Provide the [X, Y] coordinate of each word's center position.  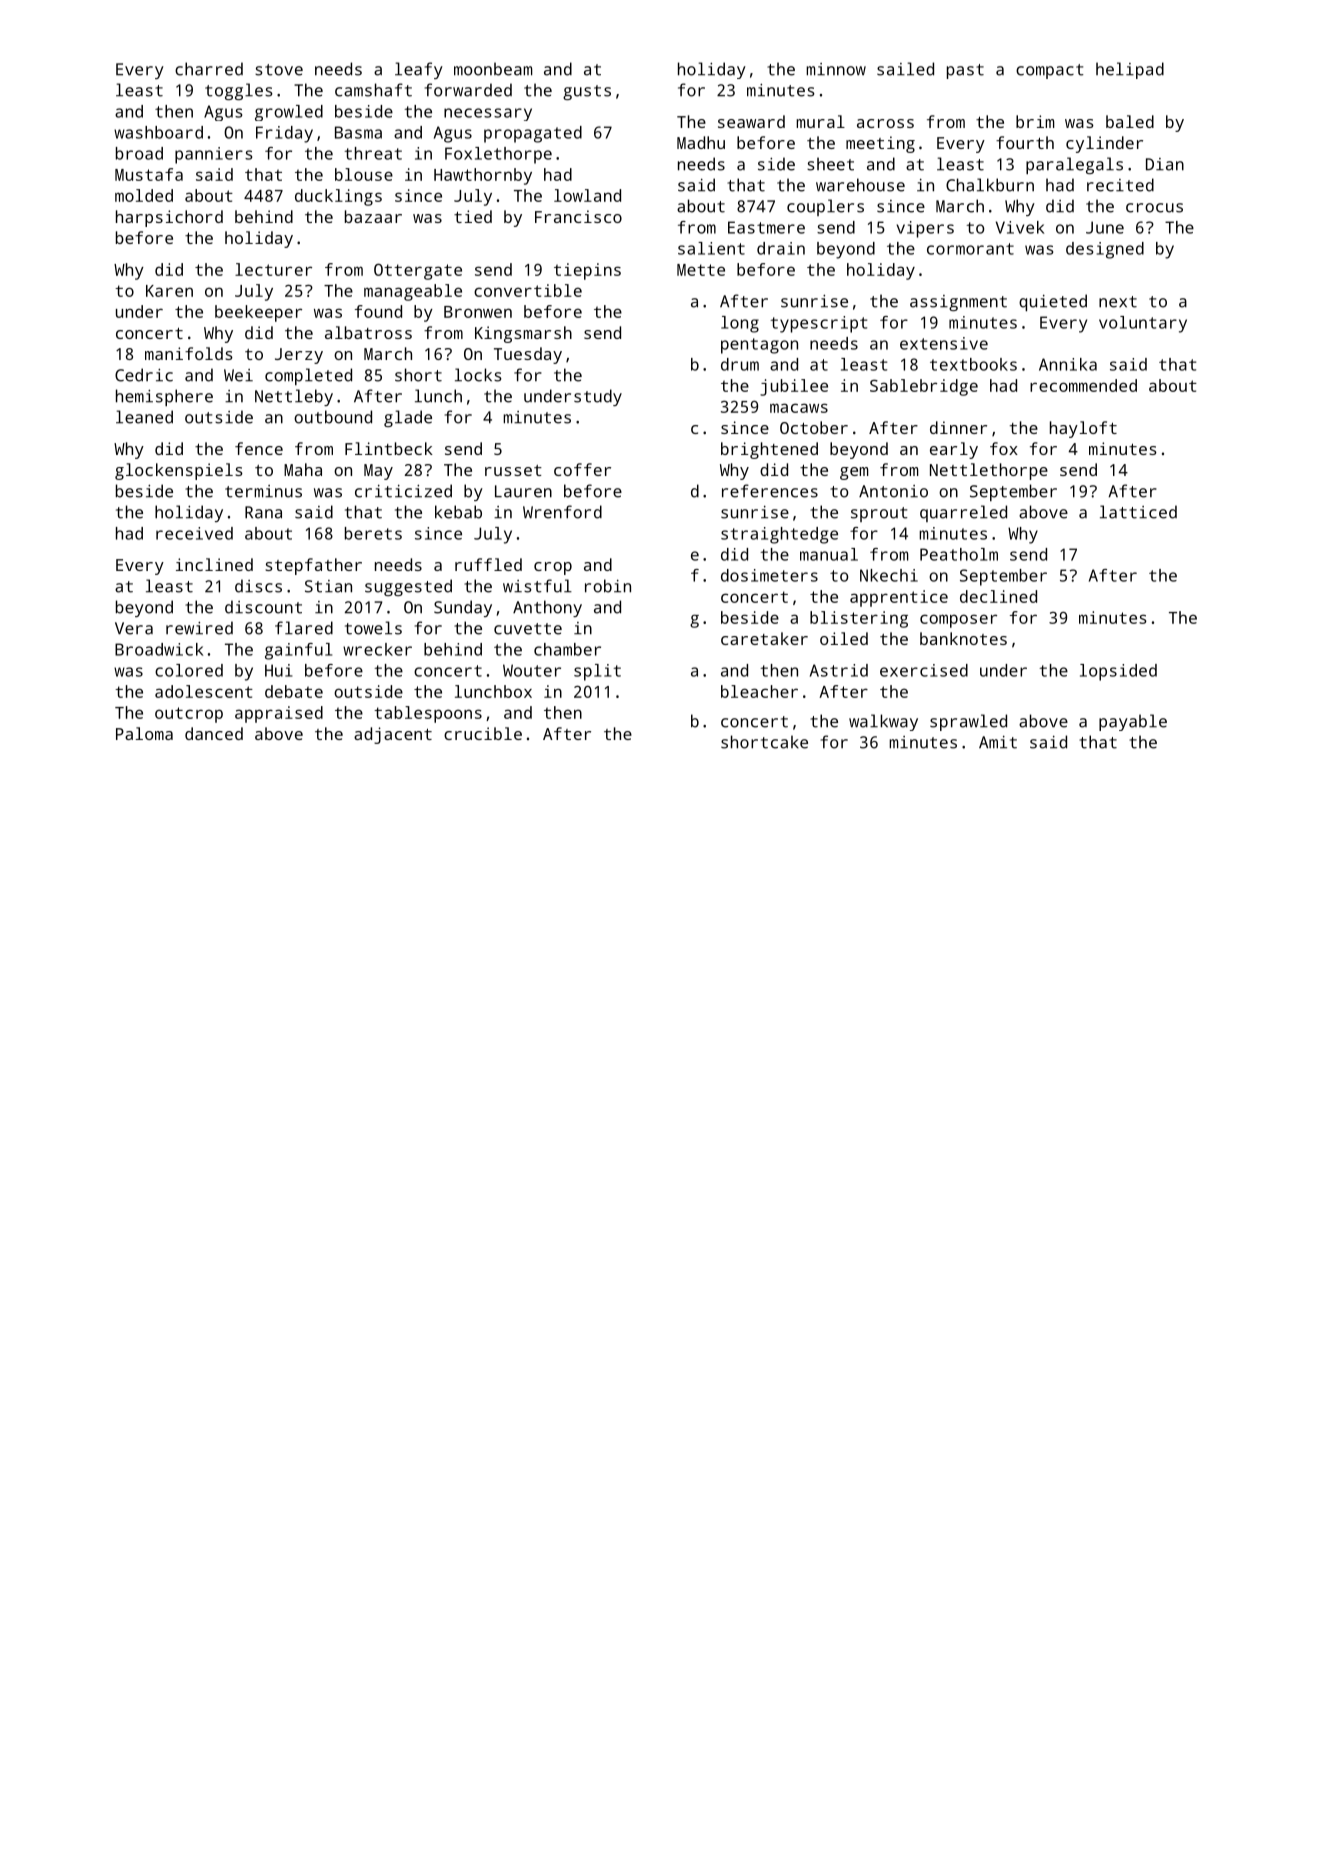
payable [1133, 722]
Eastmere [766, 227]
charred [209, 69]
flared [304, 628]
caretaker [764, 638]
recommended [1083, 385]
